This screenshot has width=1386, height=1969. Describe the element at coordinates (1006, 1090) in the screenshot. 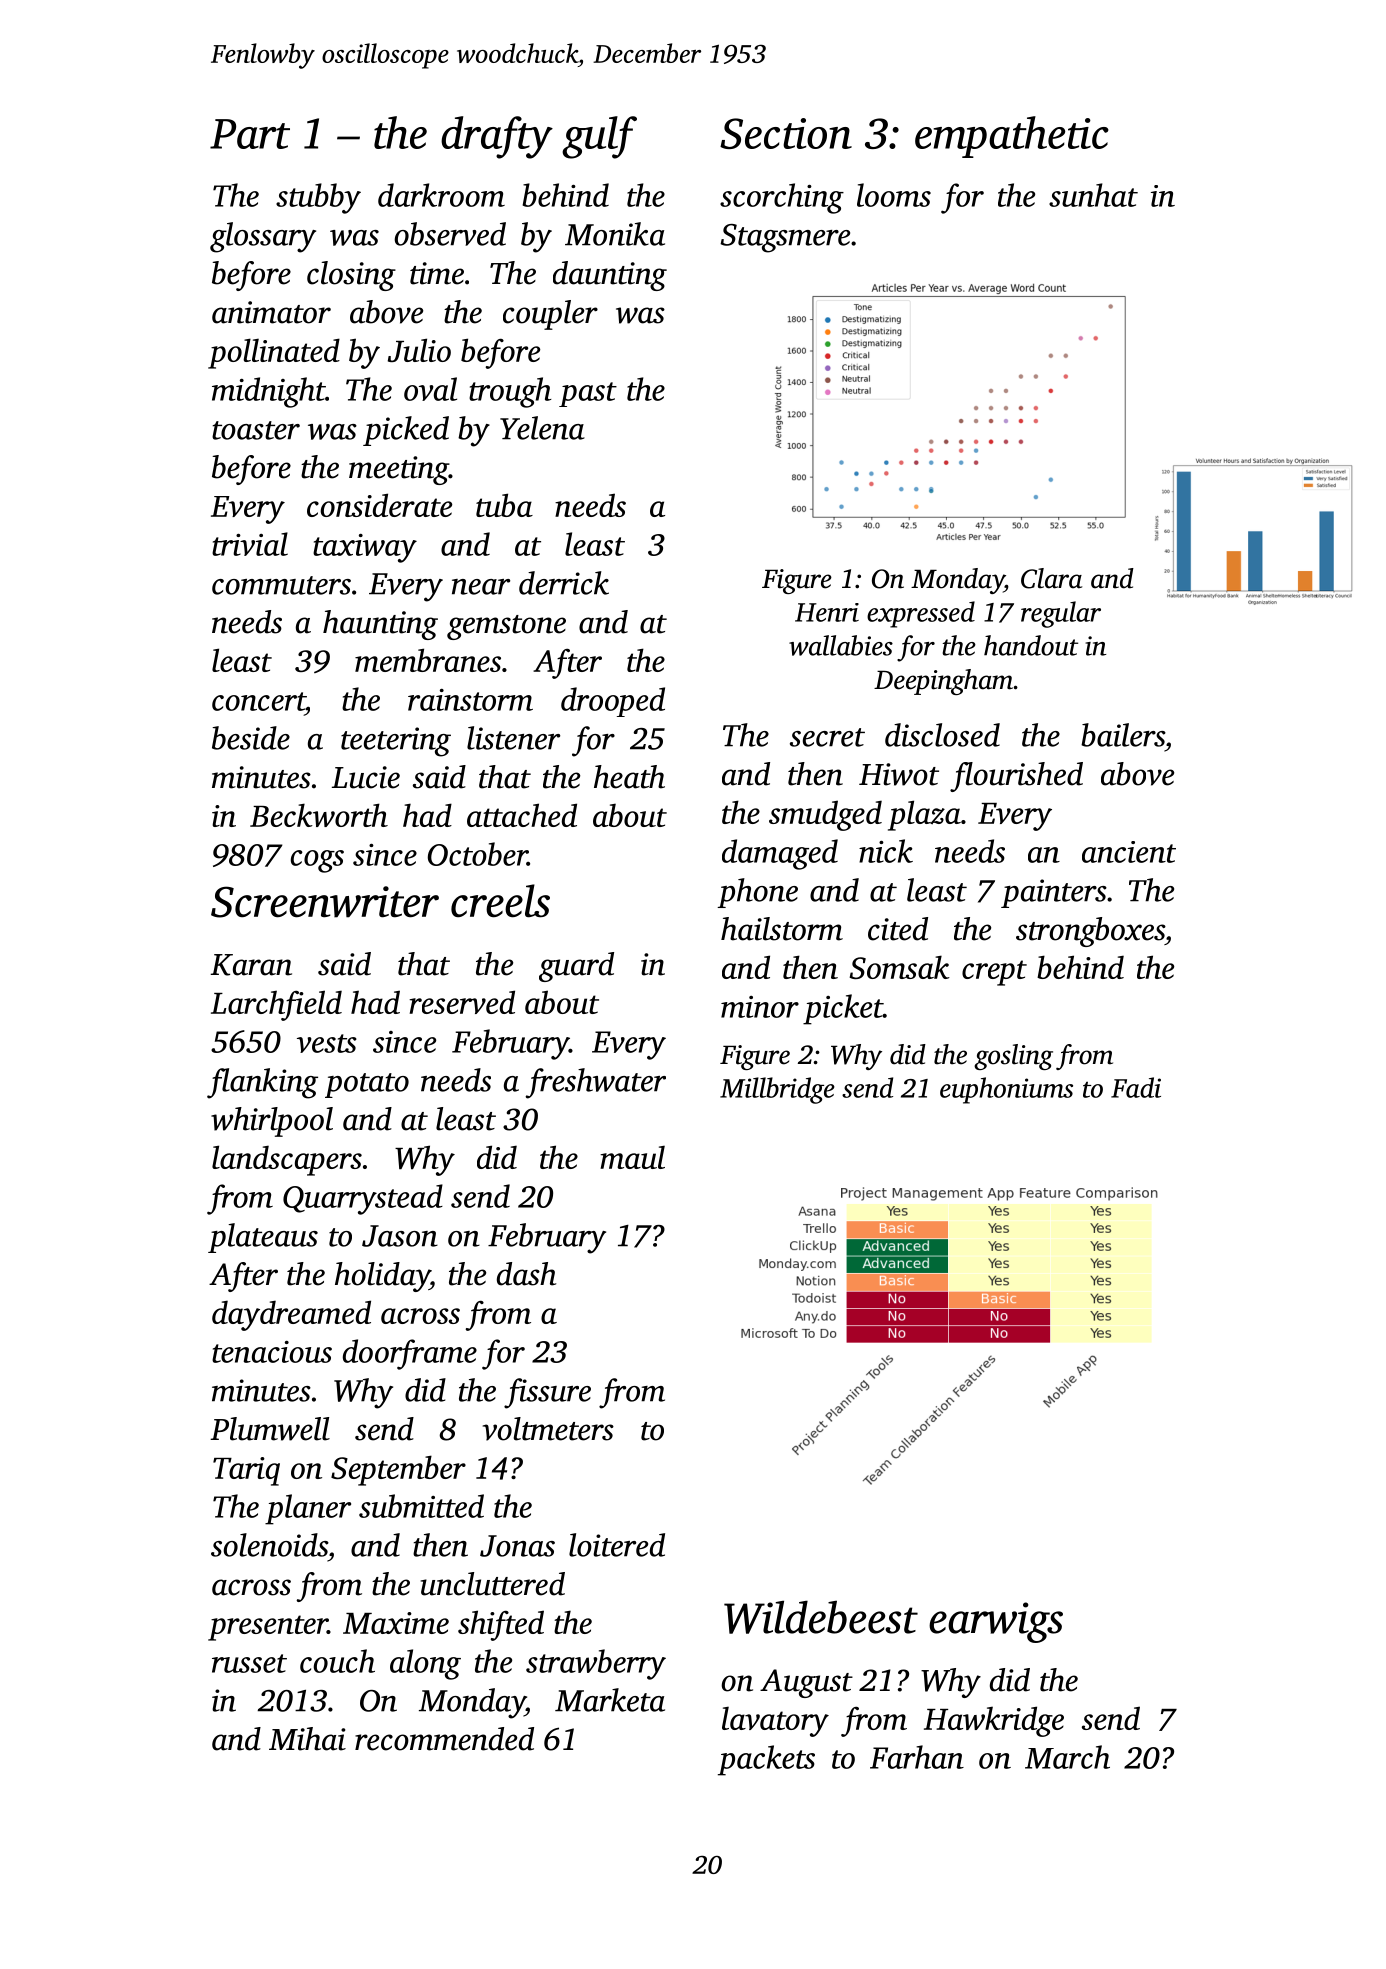

I see `euphoniums` at that location.
